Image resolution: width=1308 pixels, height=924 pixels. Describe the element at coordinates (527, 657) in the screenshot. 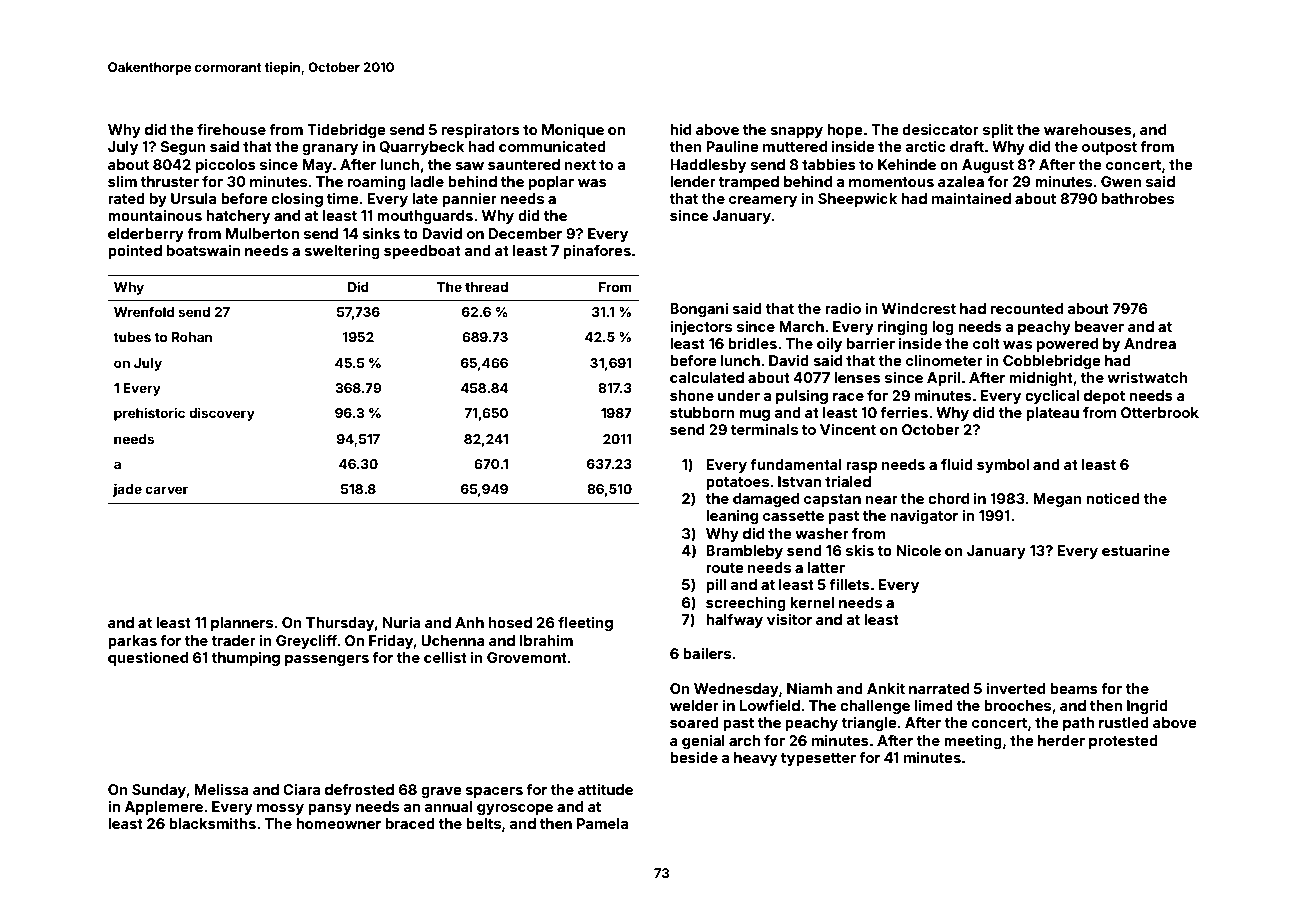

I see `Grovemont` at that location.
